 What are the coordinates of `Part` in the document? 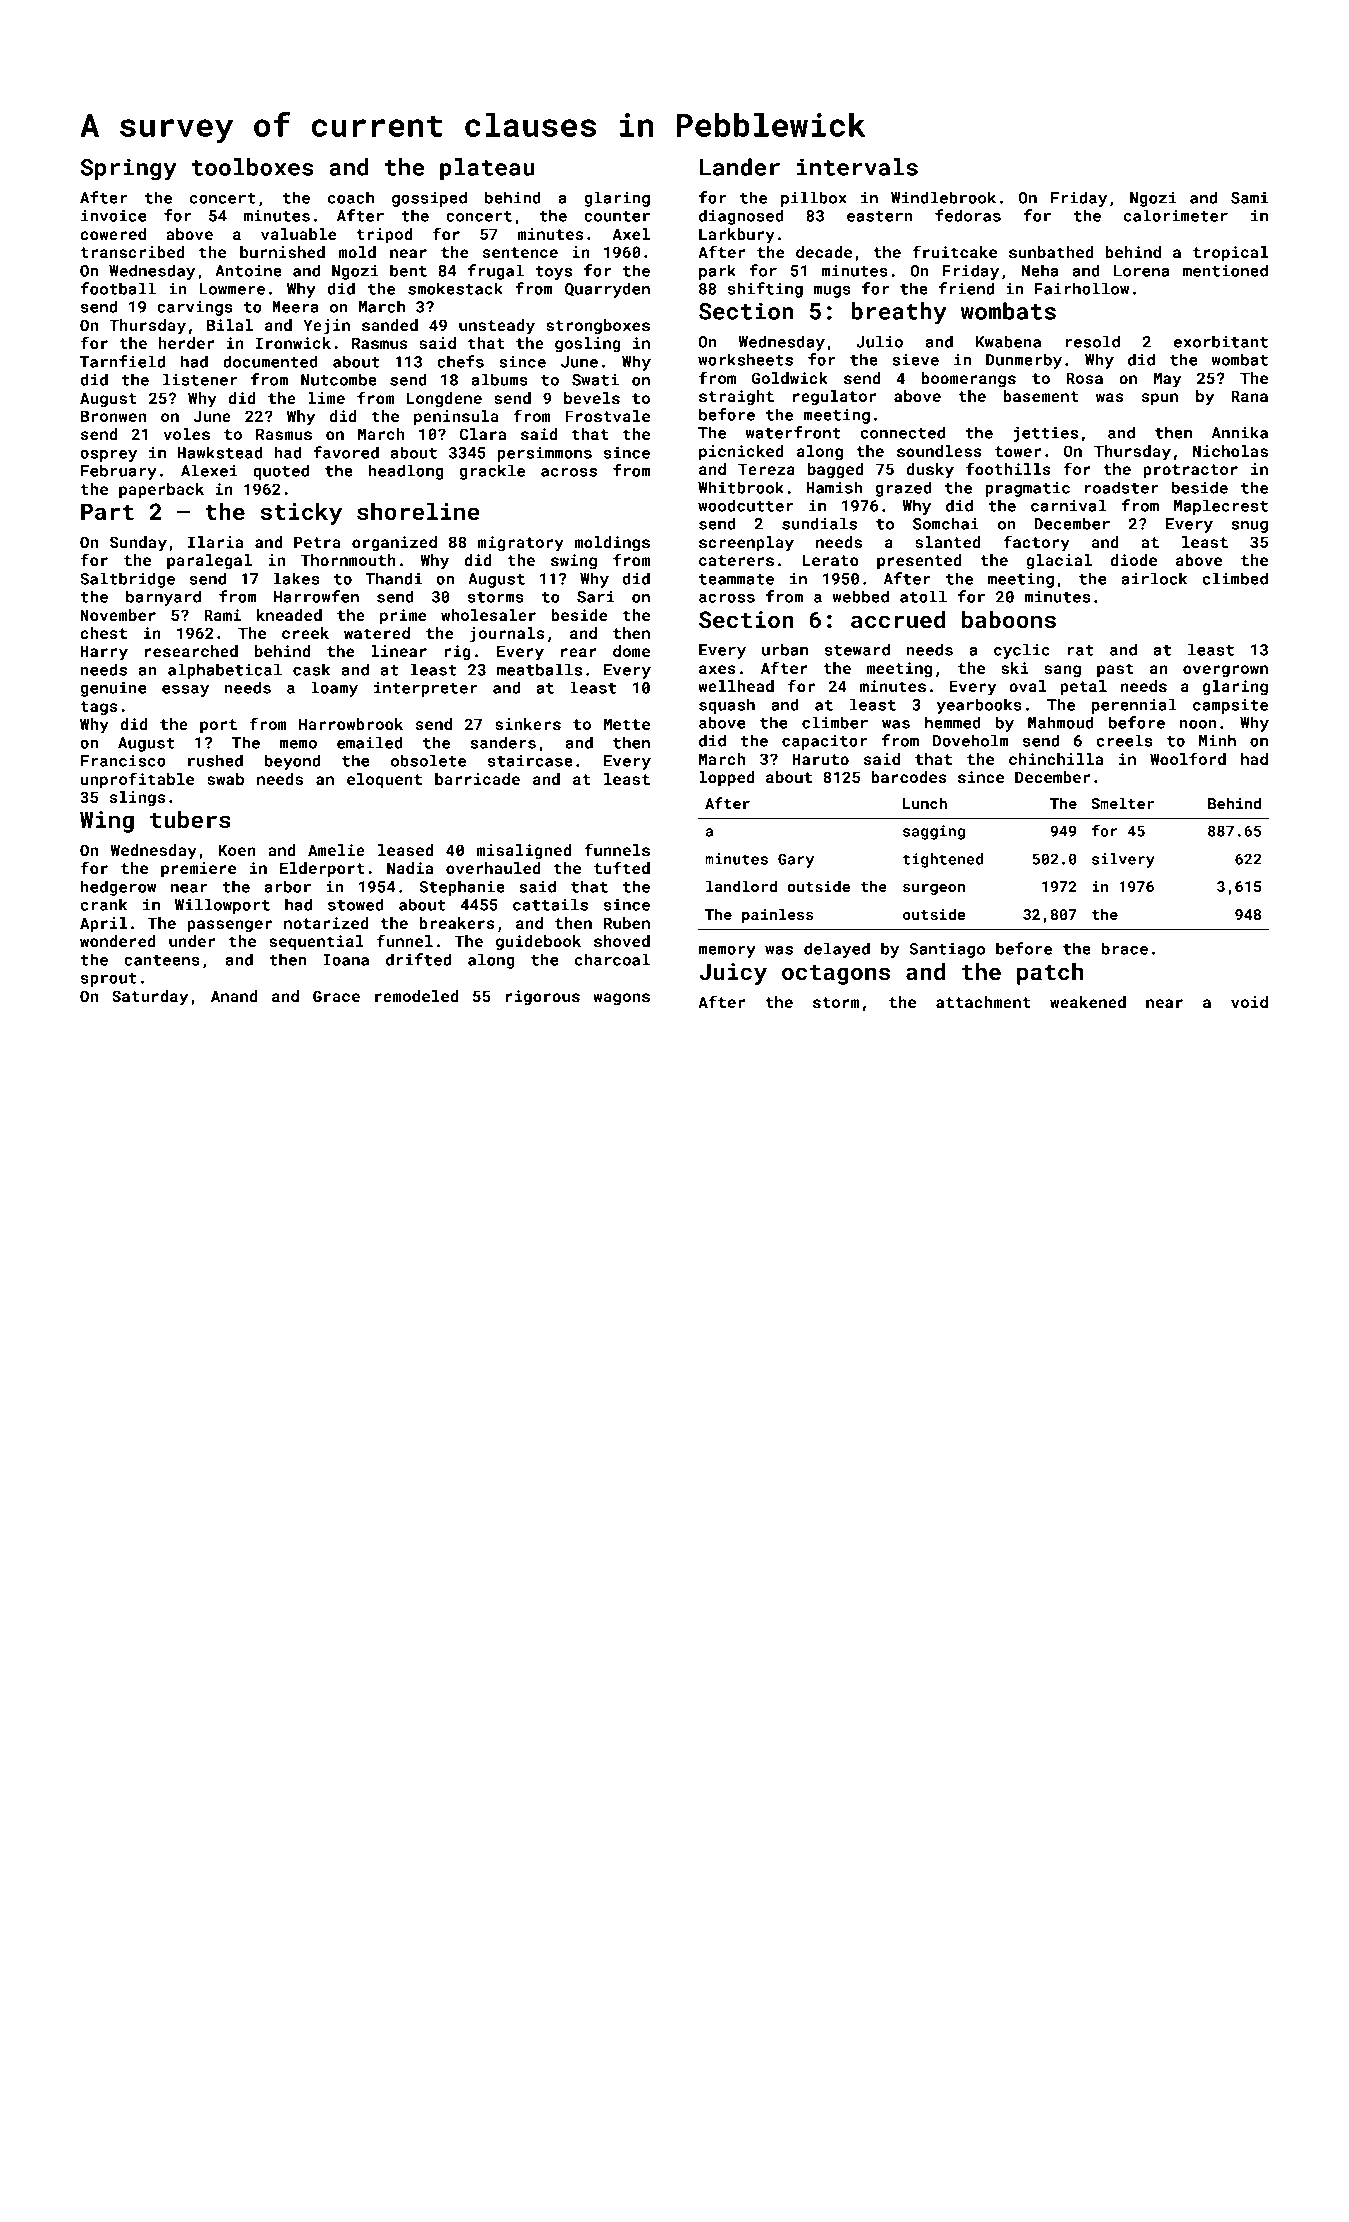 It's located at (107, 511).
